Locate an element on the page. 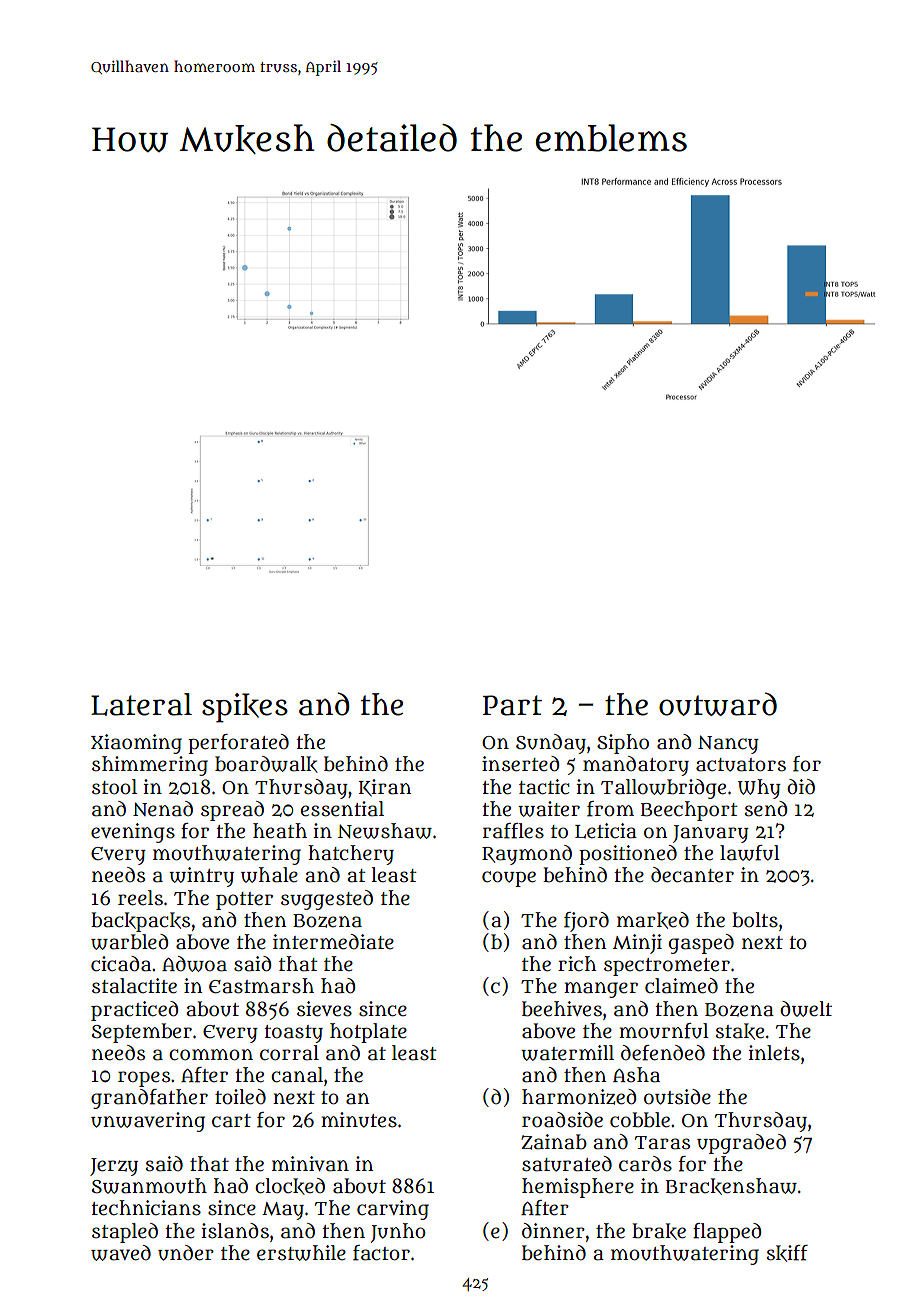  Part is located at coordinates (512, 705).
